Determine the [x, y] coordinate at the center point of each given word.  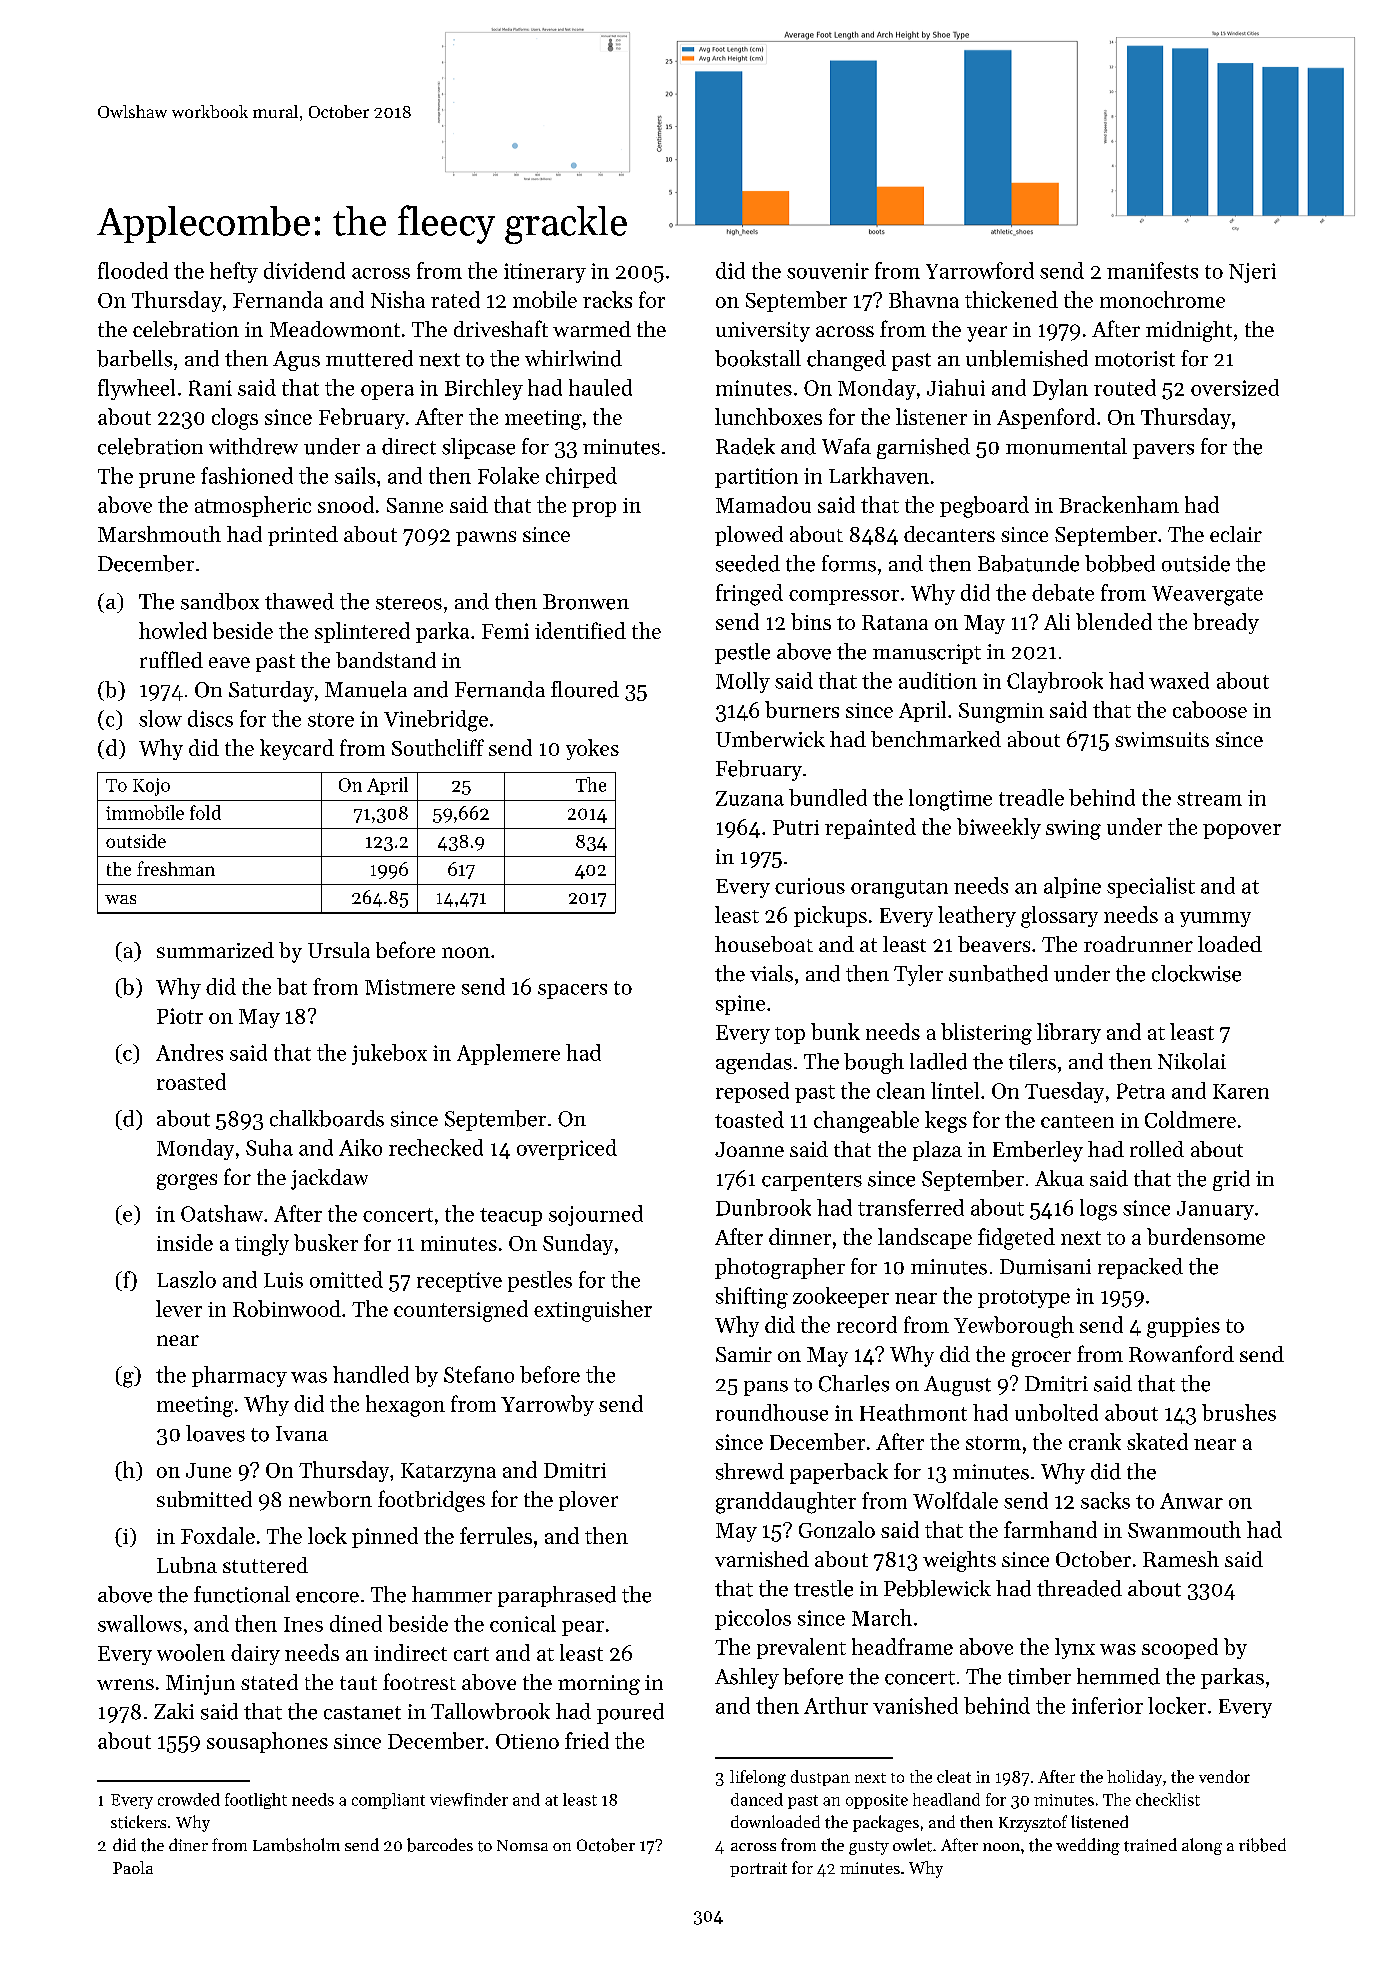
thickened [1011, 299]
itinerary [545, 273]
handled [371, 1374]
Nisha [398, 299]
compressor [844, 597]
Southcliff [438, 747]
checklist [1168, 1799]
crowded [189, 1799]
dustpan [820, 1778]
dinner [800, 1236]
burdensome [1206, 1236]
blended [1114, 621]
